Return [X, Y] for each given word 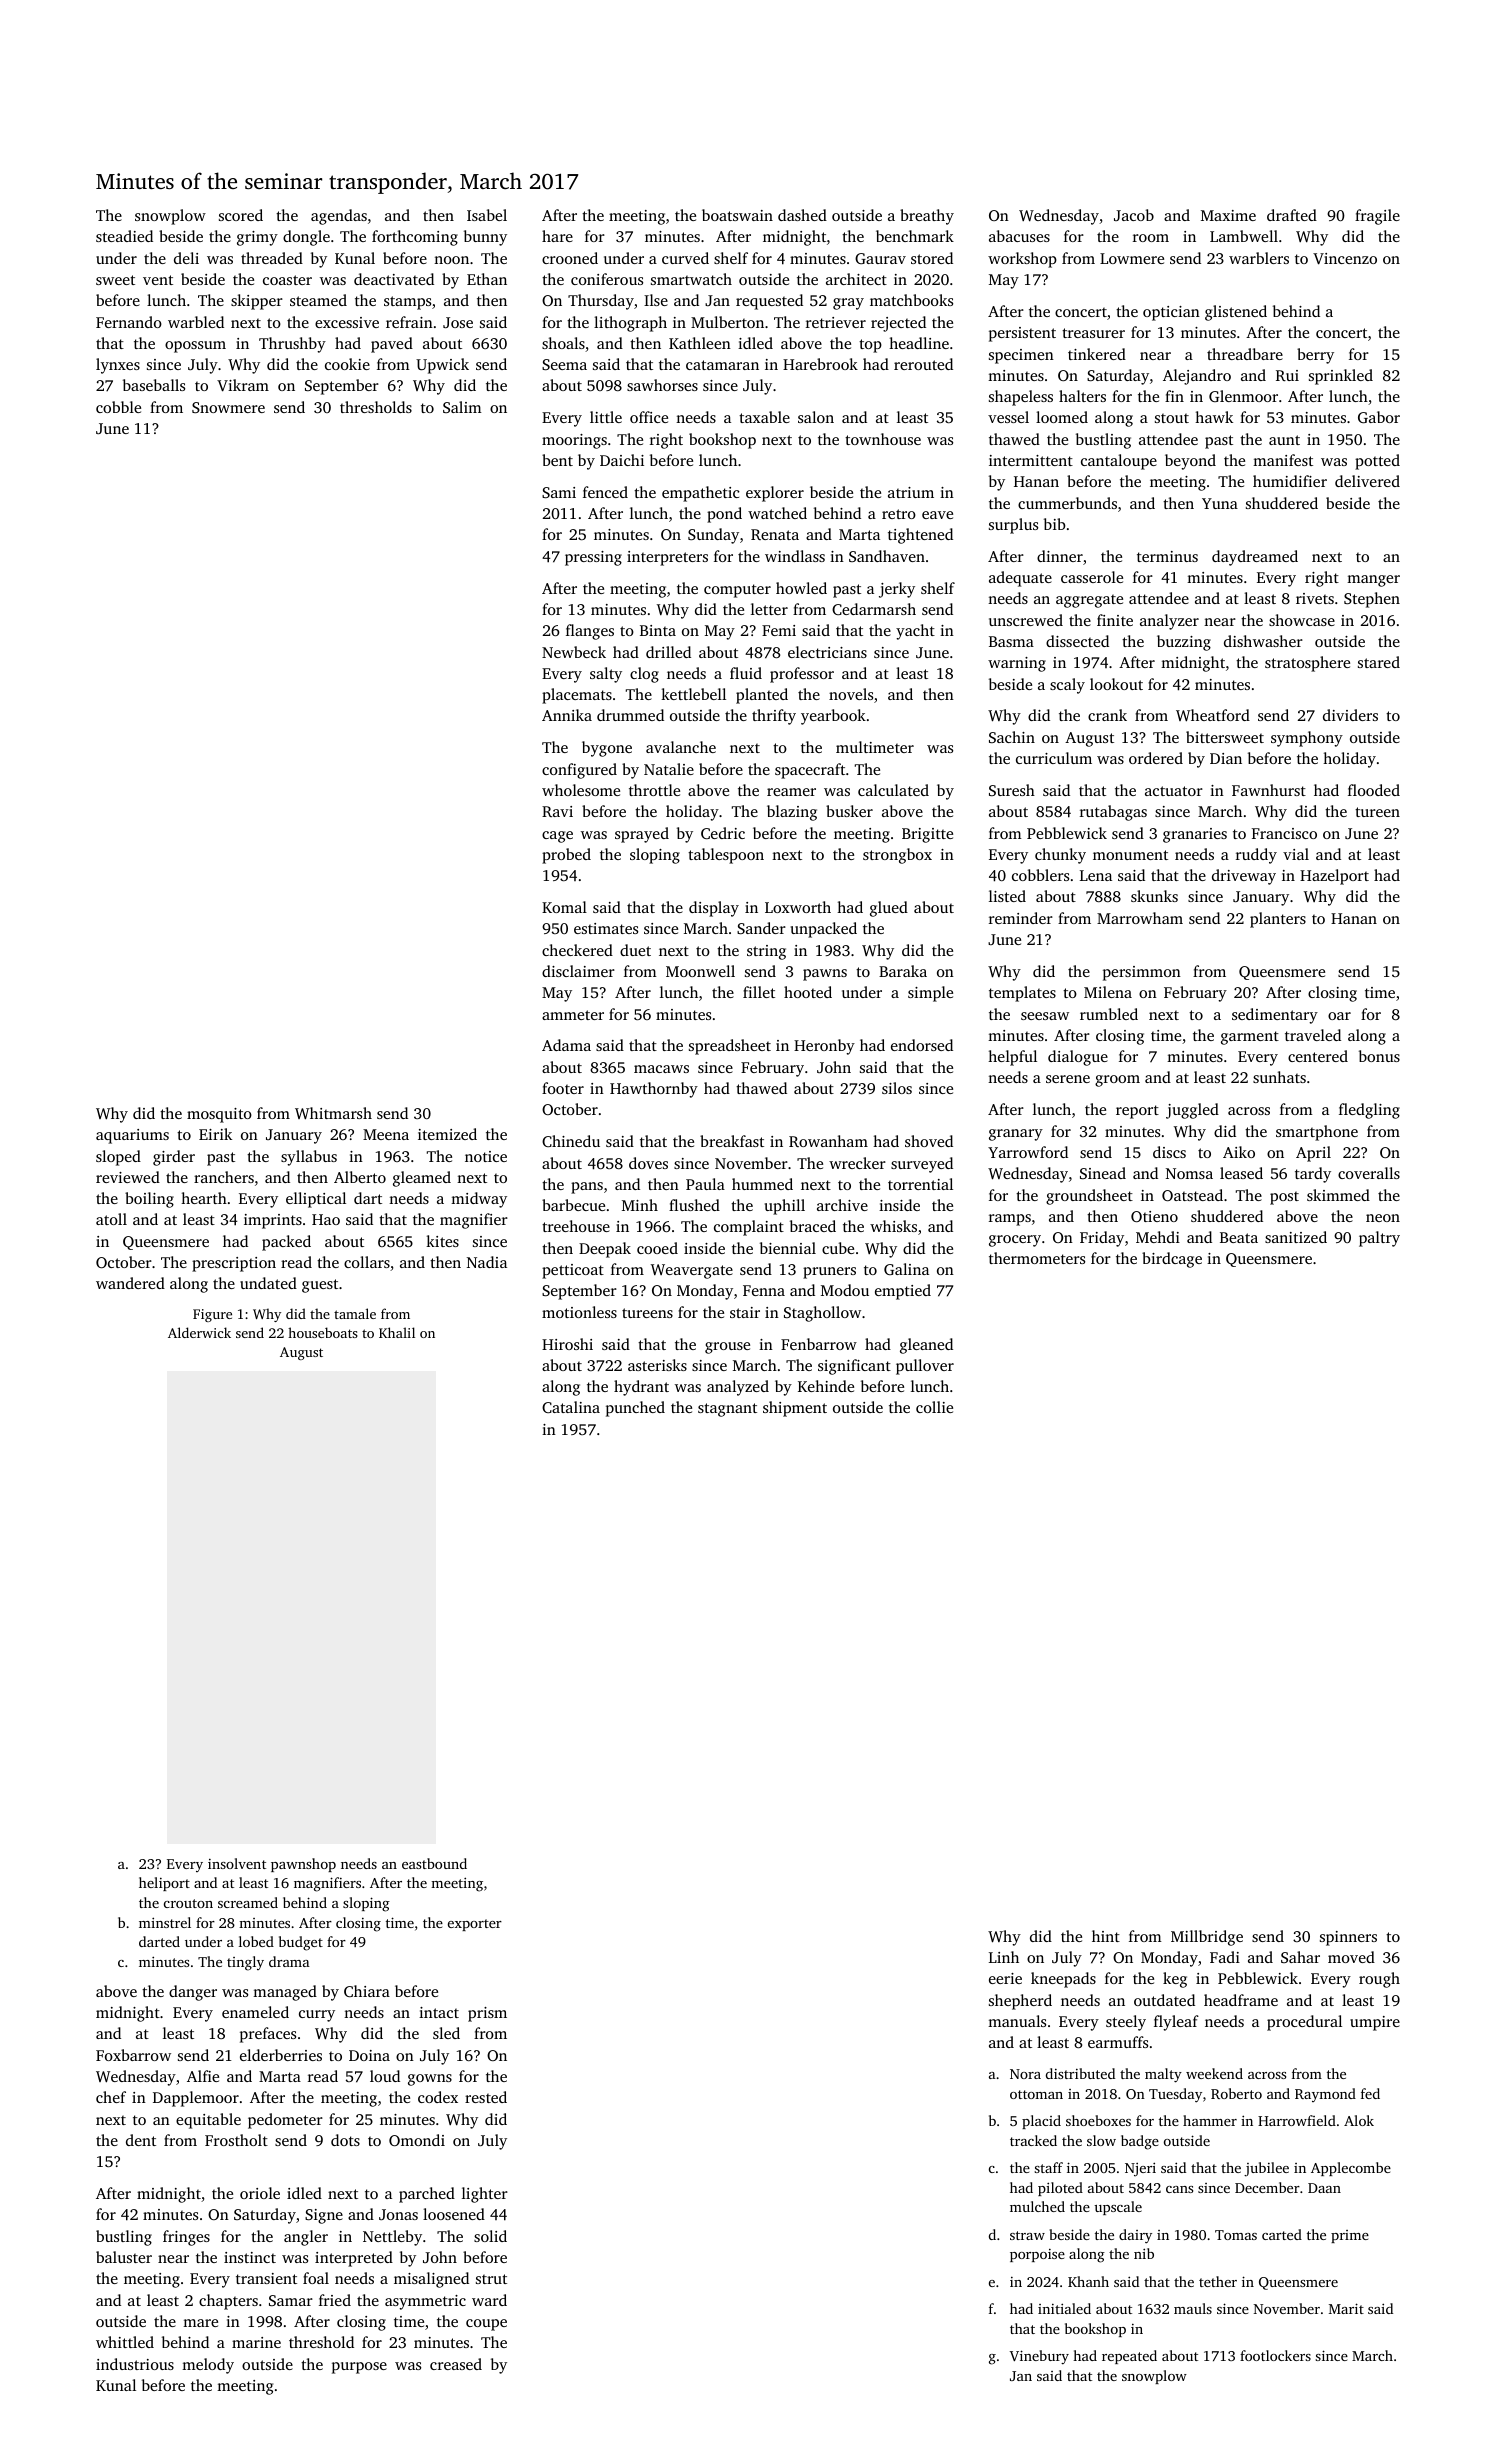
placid [1041, 2122]
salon [816, 417]
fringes [186, 2238]
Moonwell [700, 971]
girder [174, 1158]
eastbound [434, 1863]
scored [241, 215]
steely [1126, 2023]
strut [491, 2279]
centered [1318, 1056]
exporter [475, 1925]
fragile [1377, 217]
